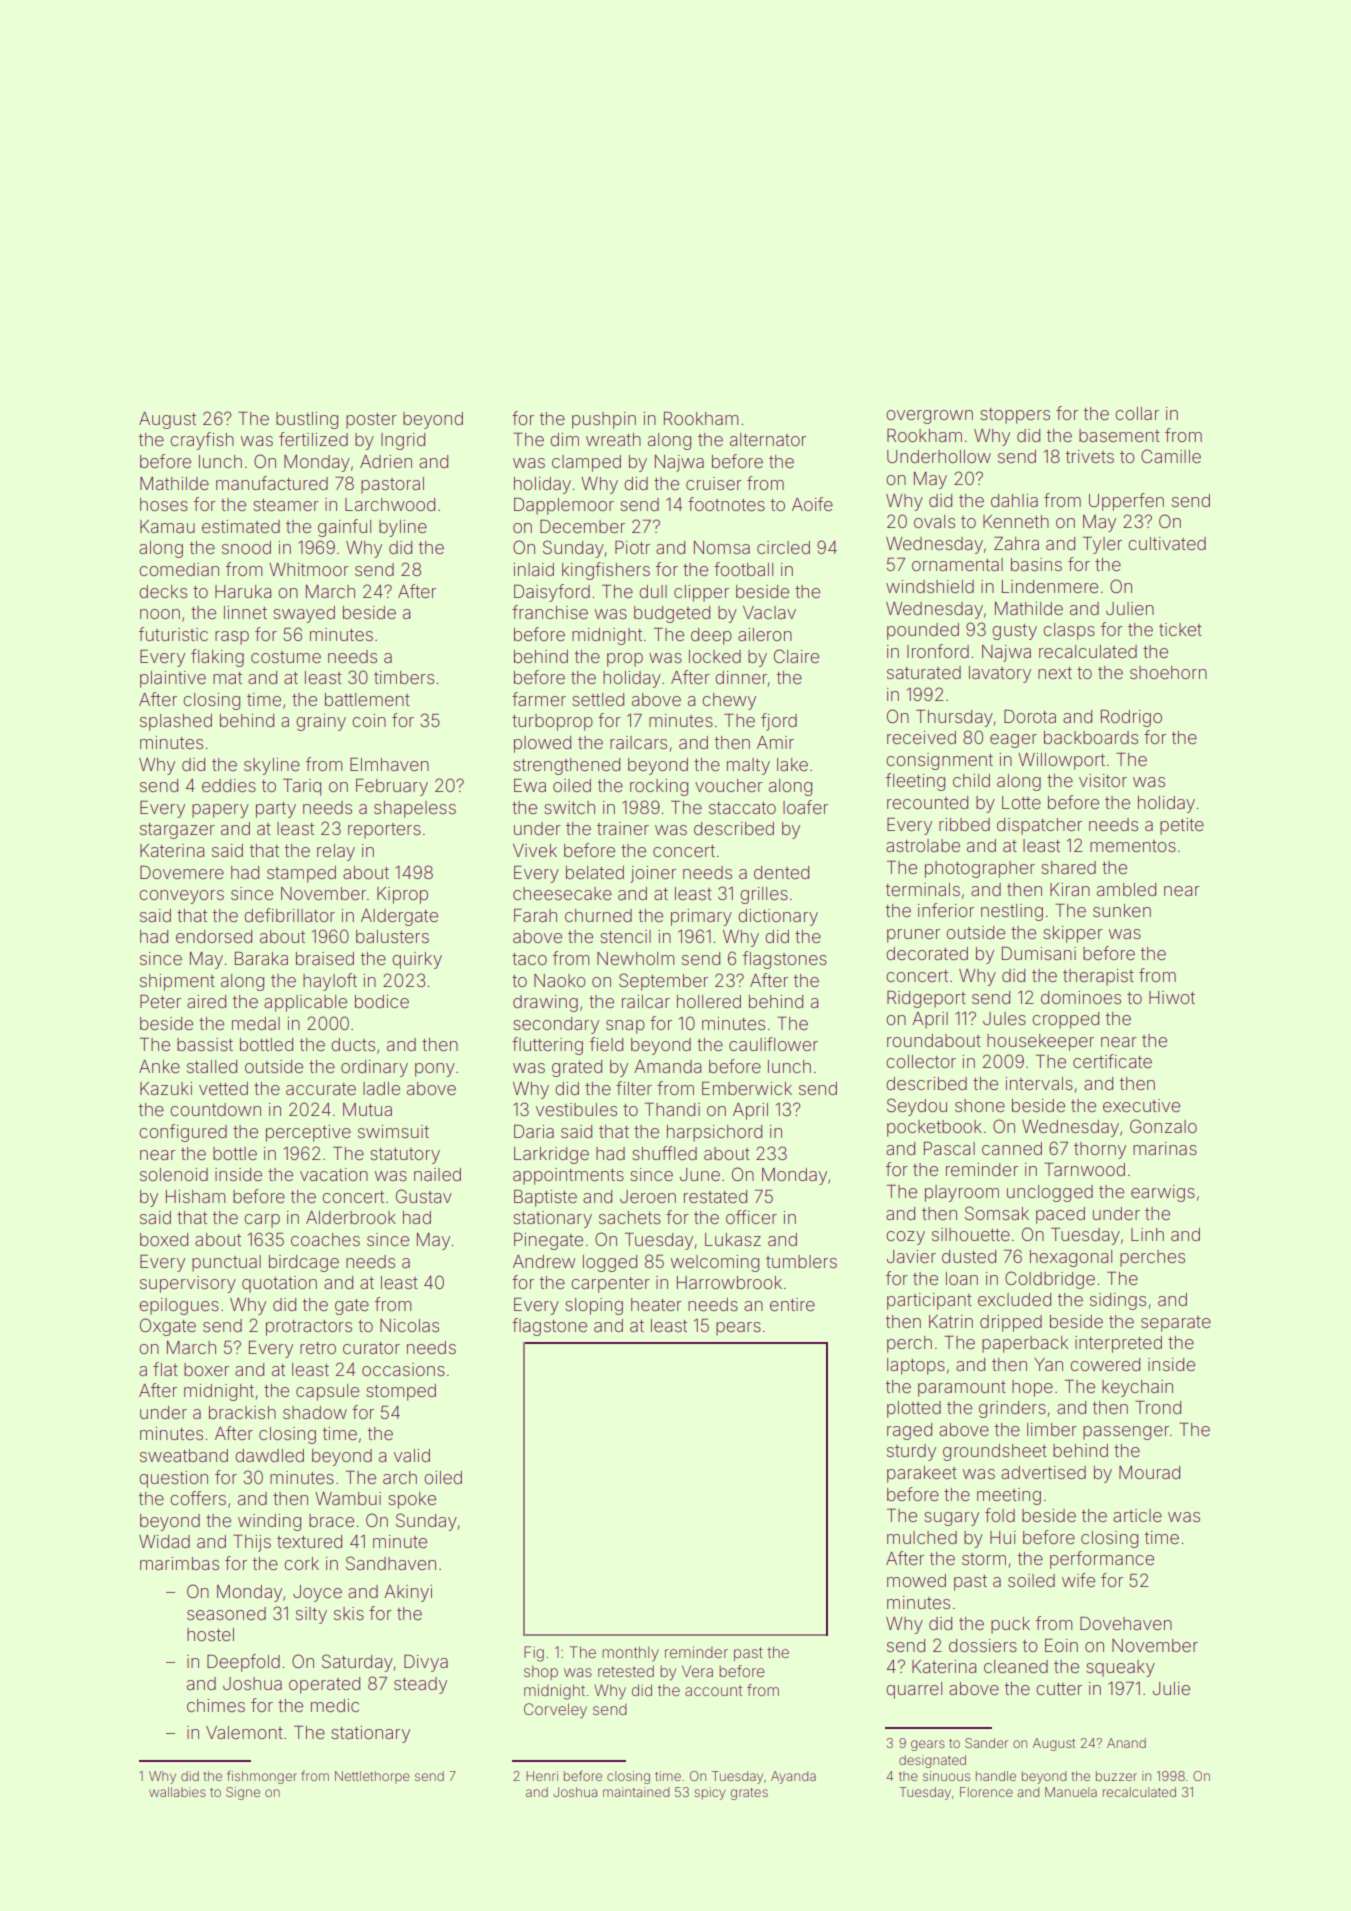 Image resolution: width=1351 pixels, height=1911 pixels. What do you see at coordinates (775, 742) in the document?
I see `Amir` at bounding box center [775, 742].
